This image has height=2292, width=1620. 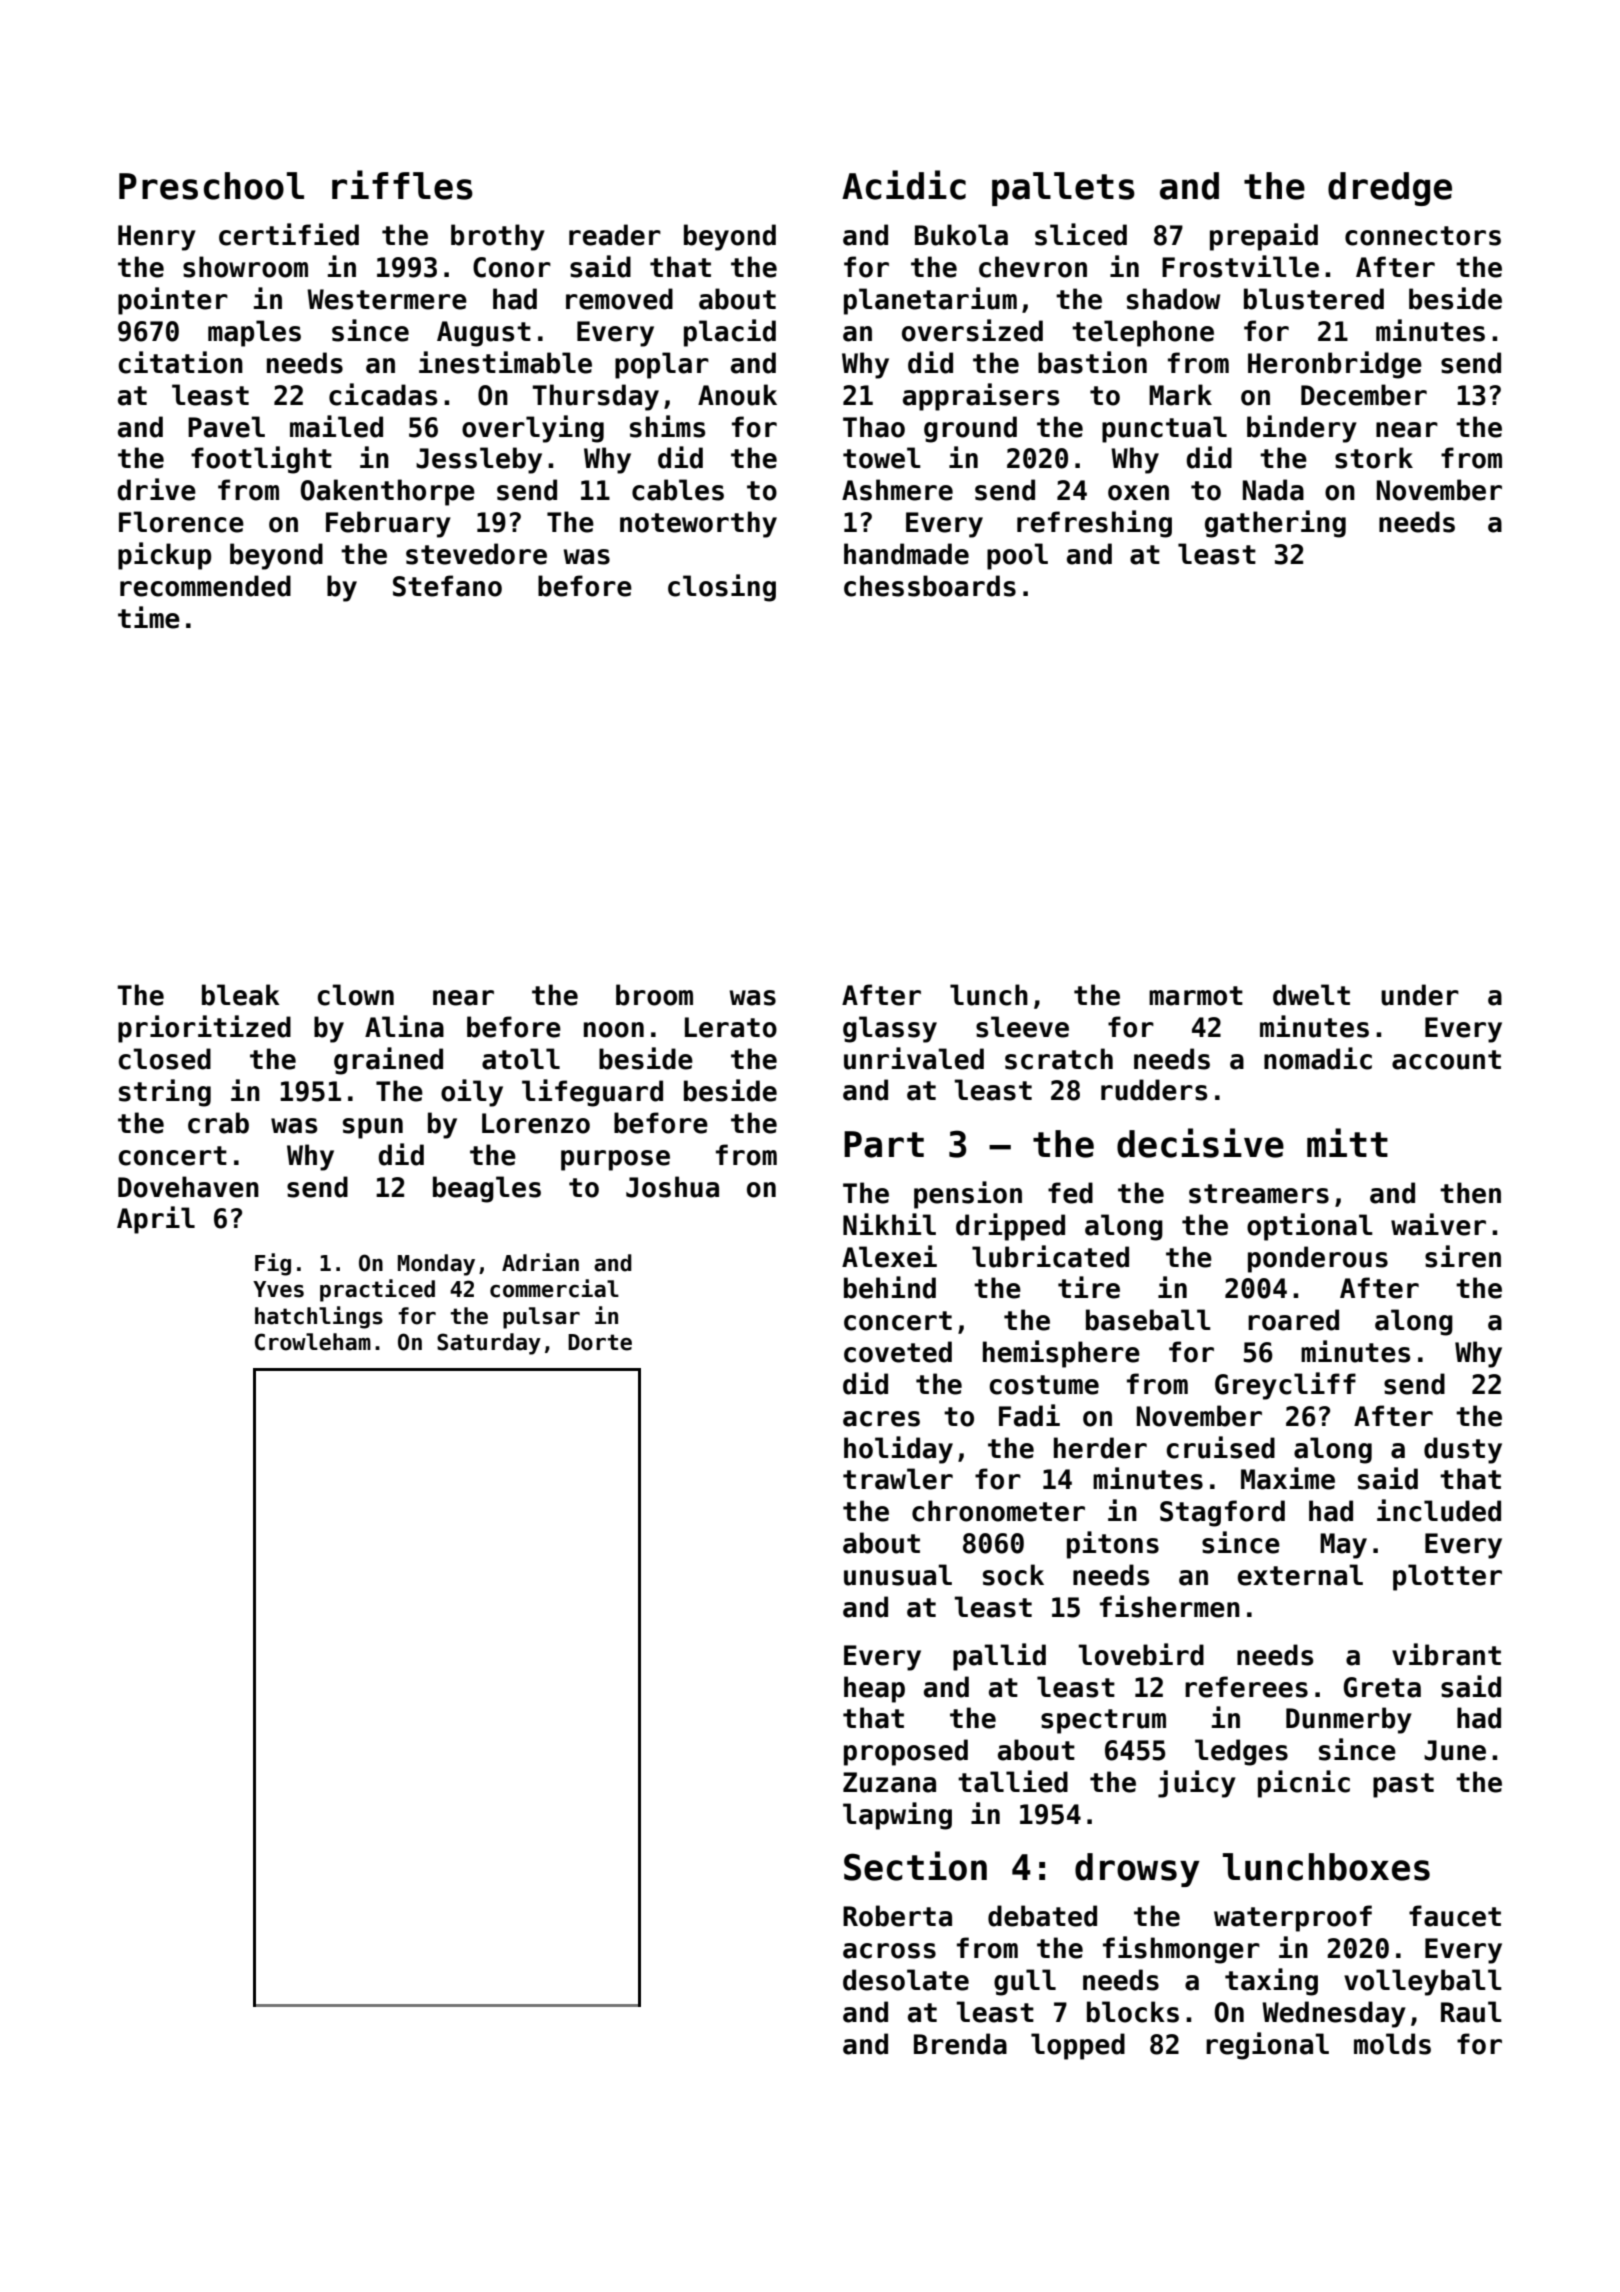 I want to click on Monday, so click(x=436, y=1265).
